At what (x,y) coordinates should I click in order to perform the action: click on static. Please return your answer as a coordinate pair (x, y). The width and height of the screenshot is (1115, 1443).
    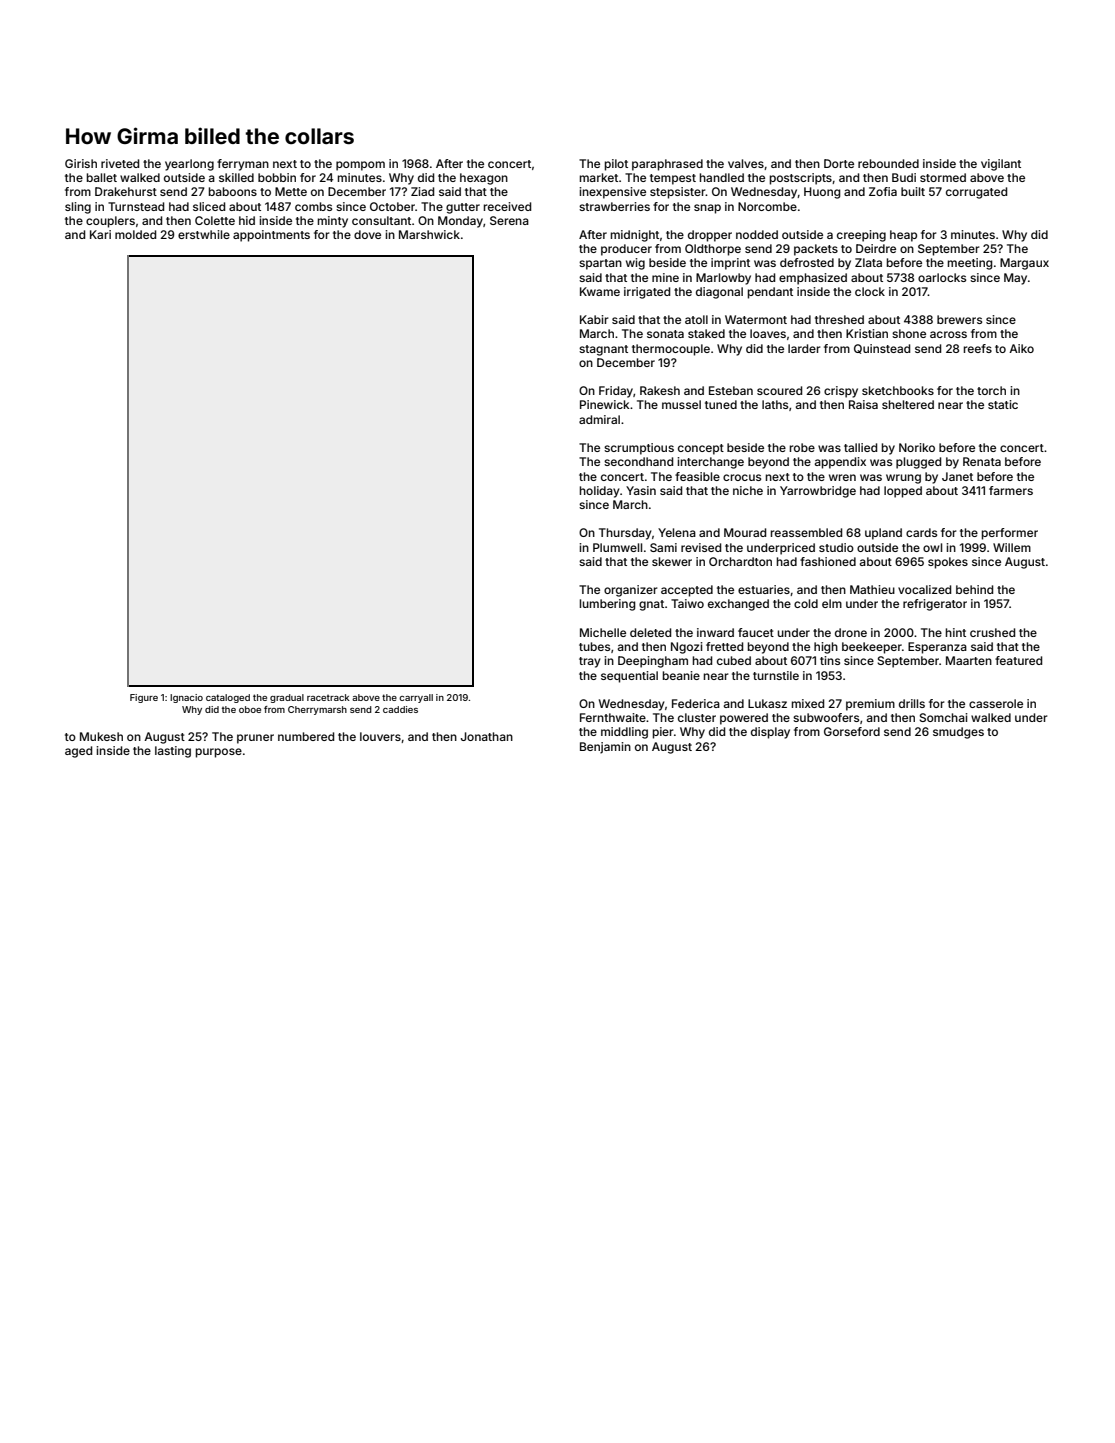
    Looking at the image, I should click on (1003, 404).
